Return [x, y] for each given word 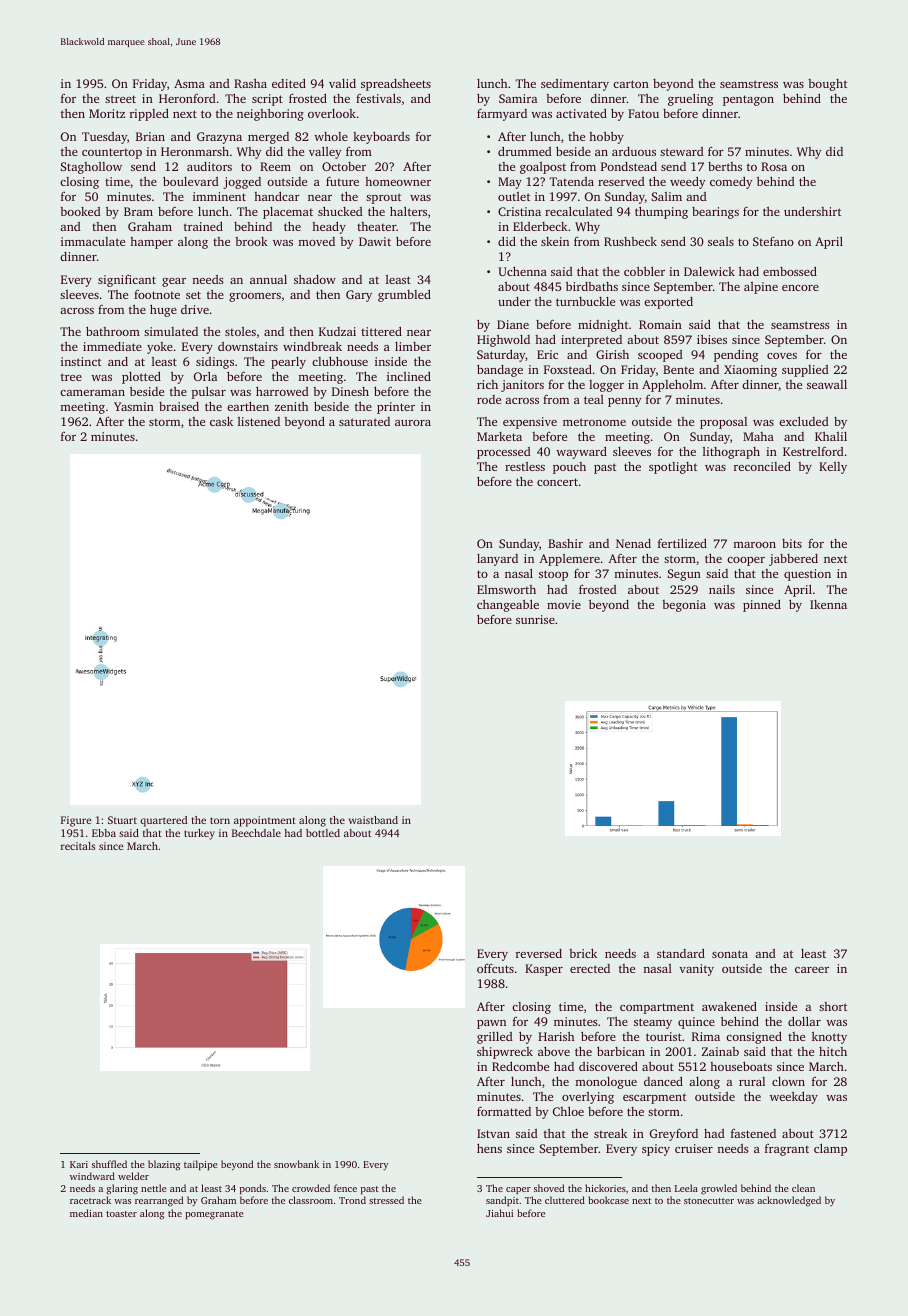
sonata [730, 954]
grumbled [404, 295]
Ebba [104, 833]
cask [221, 421]
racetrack [90, 1200]
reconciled [762, 466]
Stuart [122, 820]
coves [782, 356]
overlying [588, 1098]
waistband [373, 820]
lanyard [497, 560]
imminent [219, 196]
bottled [323, 833]
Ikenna [828, 604]
